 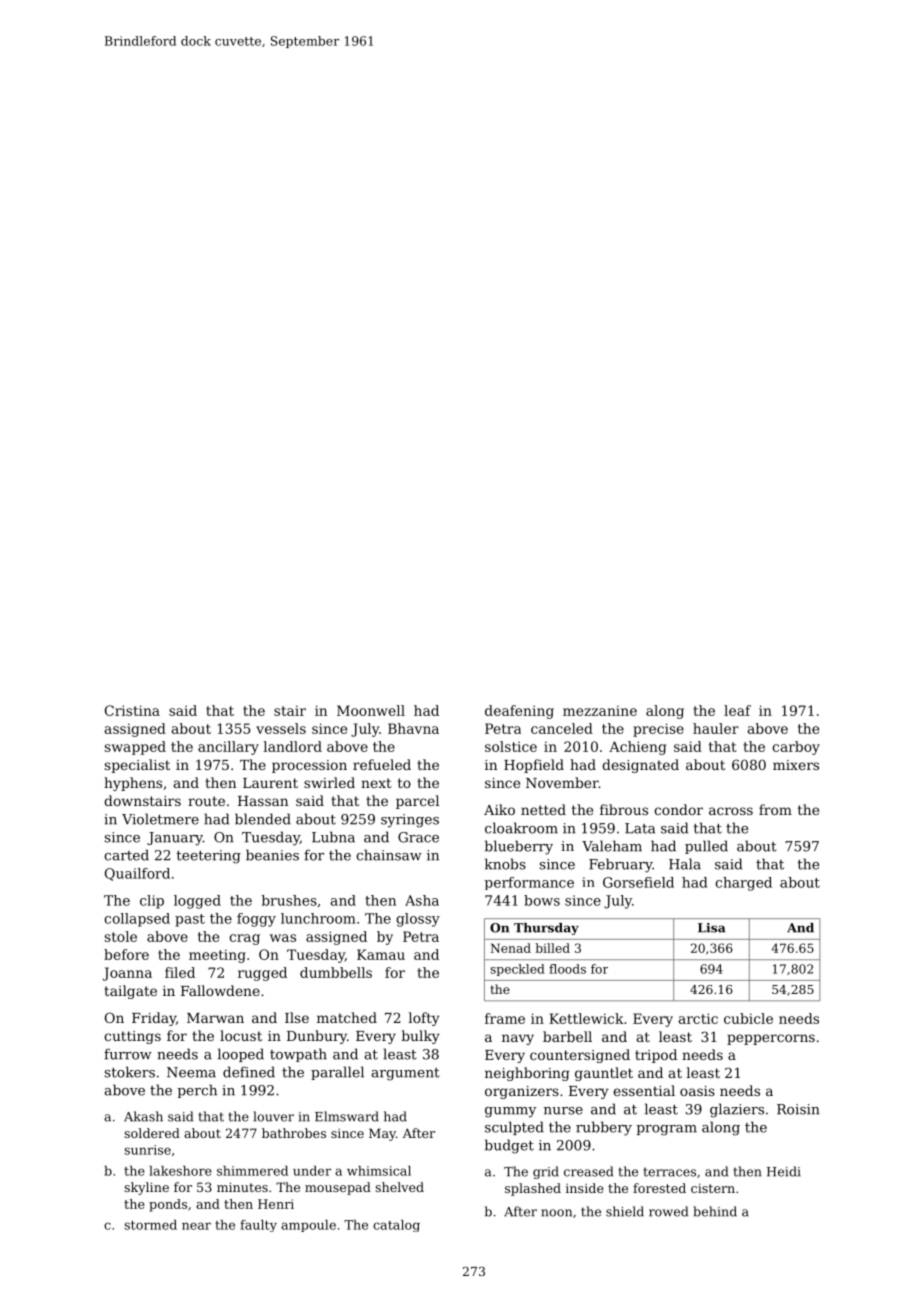 What do you see at coordinates (347, 1116) in the screenshot?
I see `Elmsward` at bounding box center [347, 1116].
